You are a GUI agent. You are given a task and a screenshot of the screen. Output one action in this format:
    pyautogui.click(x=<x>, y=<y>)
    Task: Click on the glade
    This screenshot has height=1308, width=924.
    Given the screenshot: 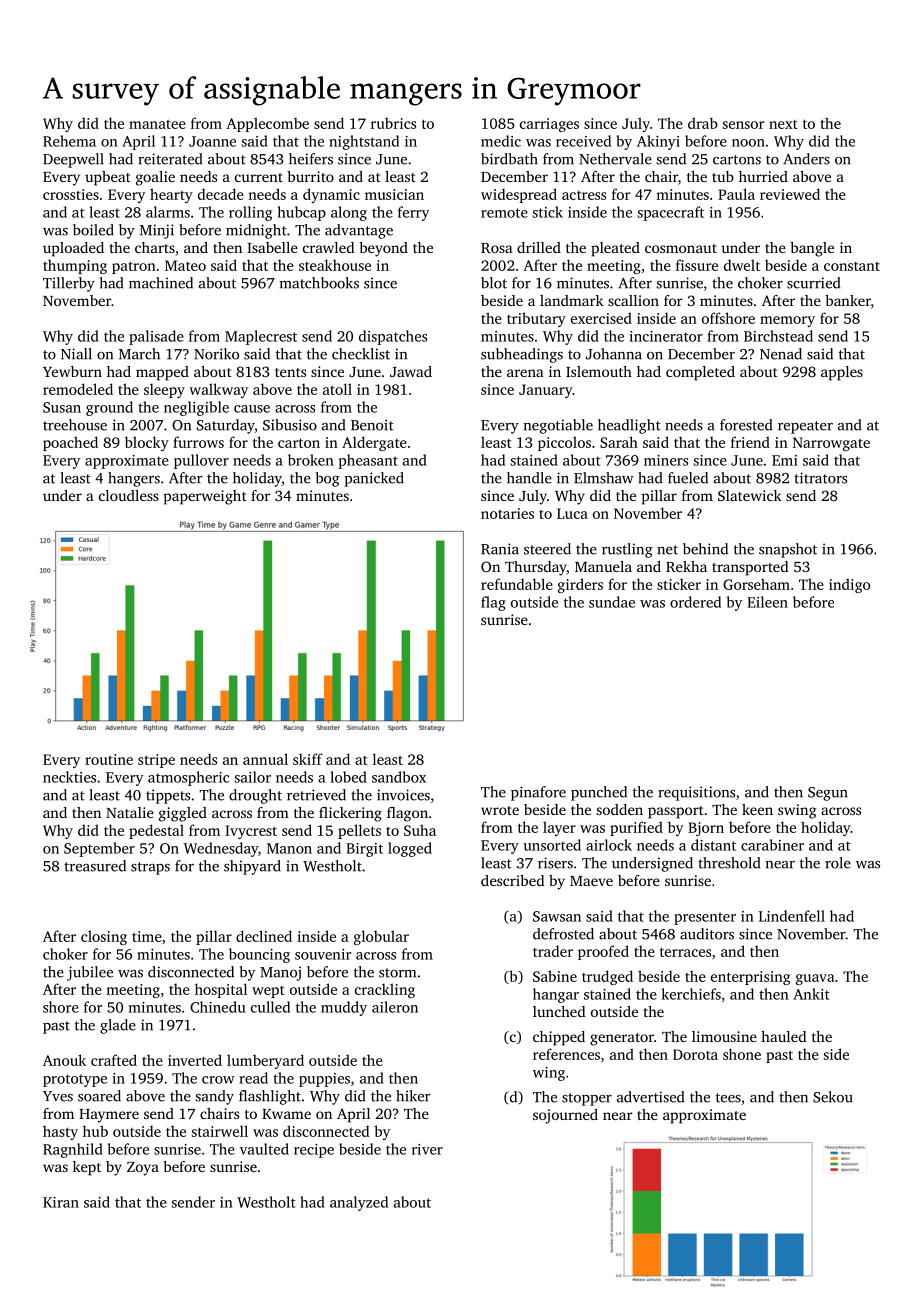 What is the action you would take?
    pyautogui.click(x=118, y=1026)
